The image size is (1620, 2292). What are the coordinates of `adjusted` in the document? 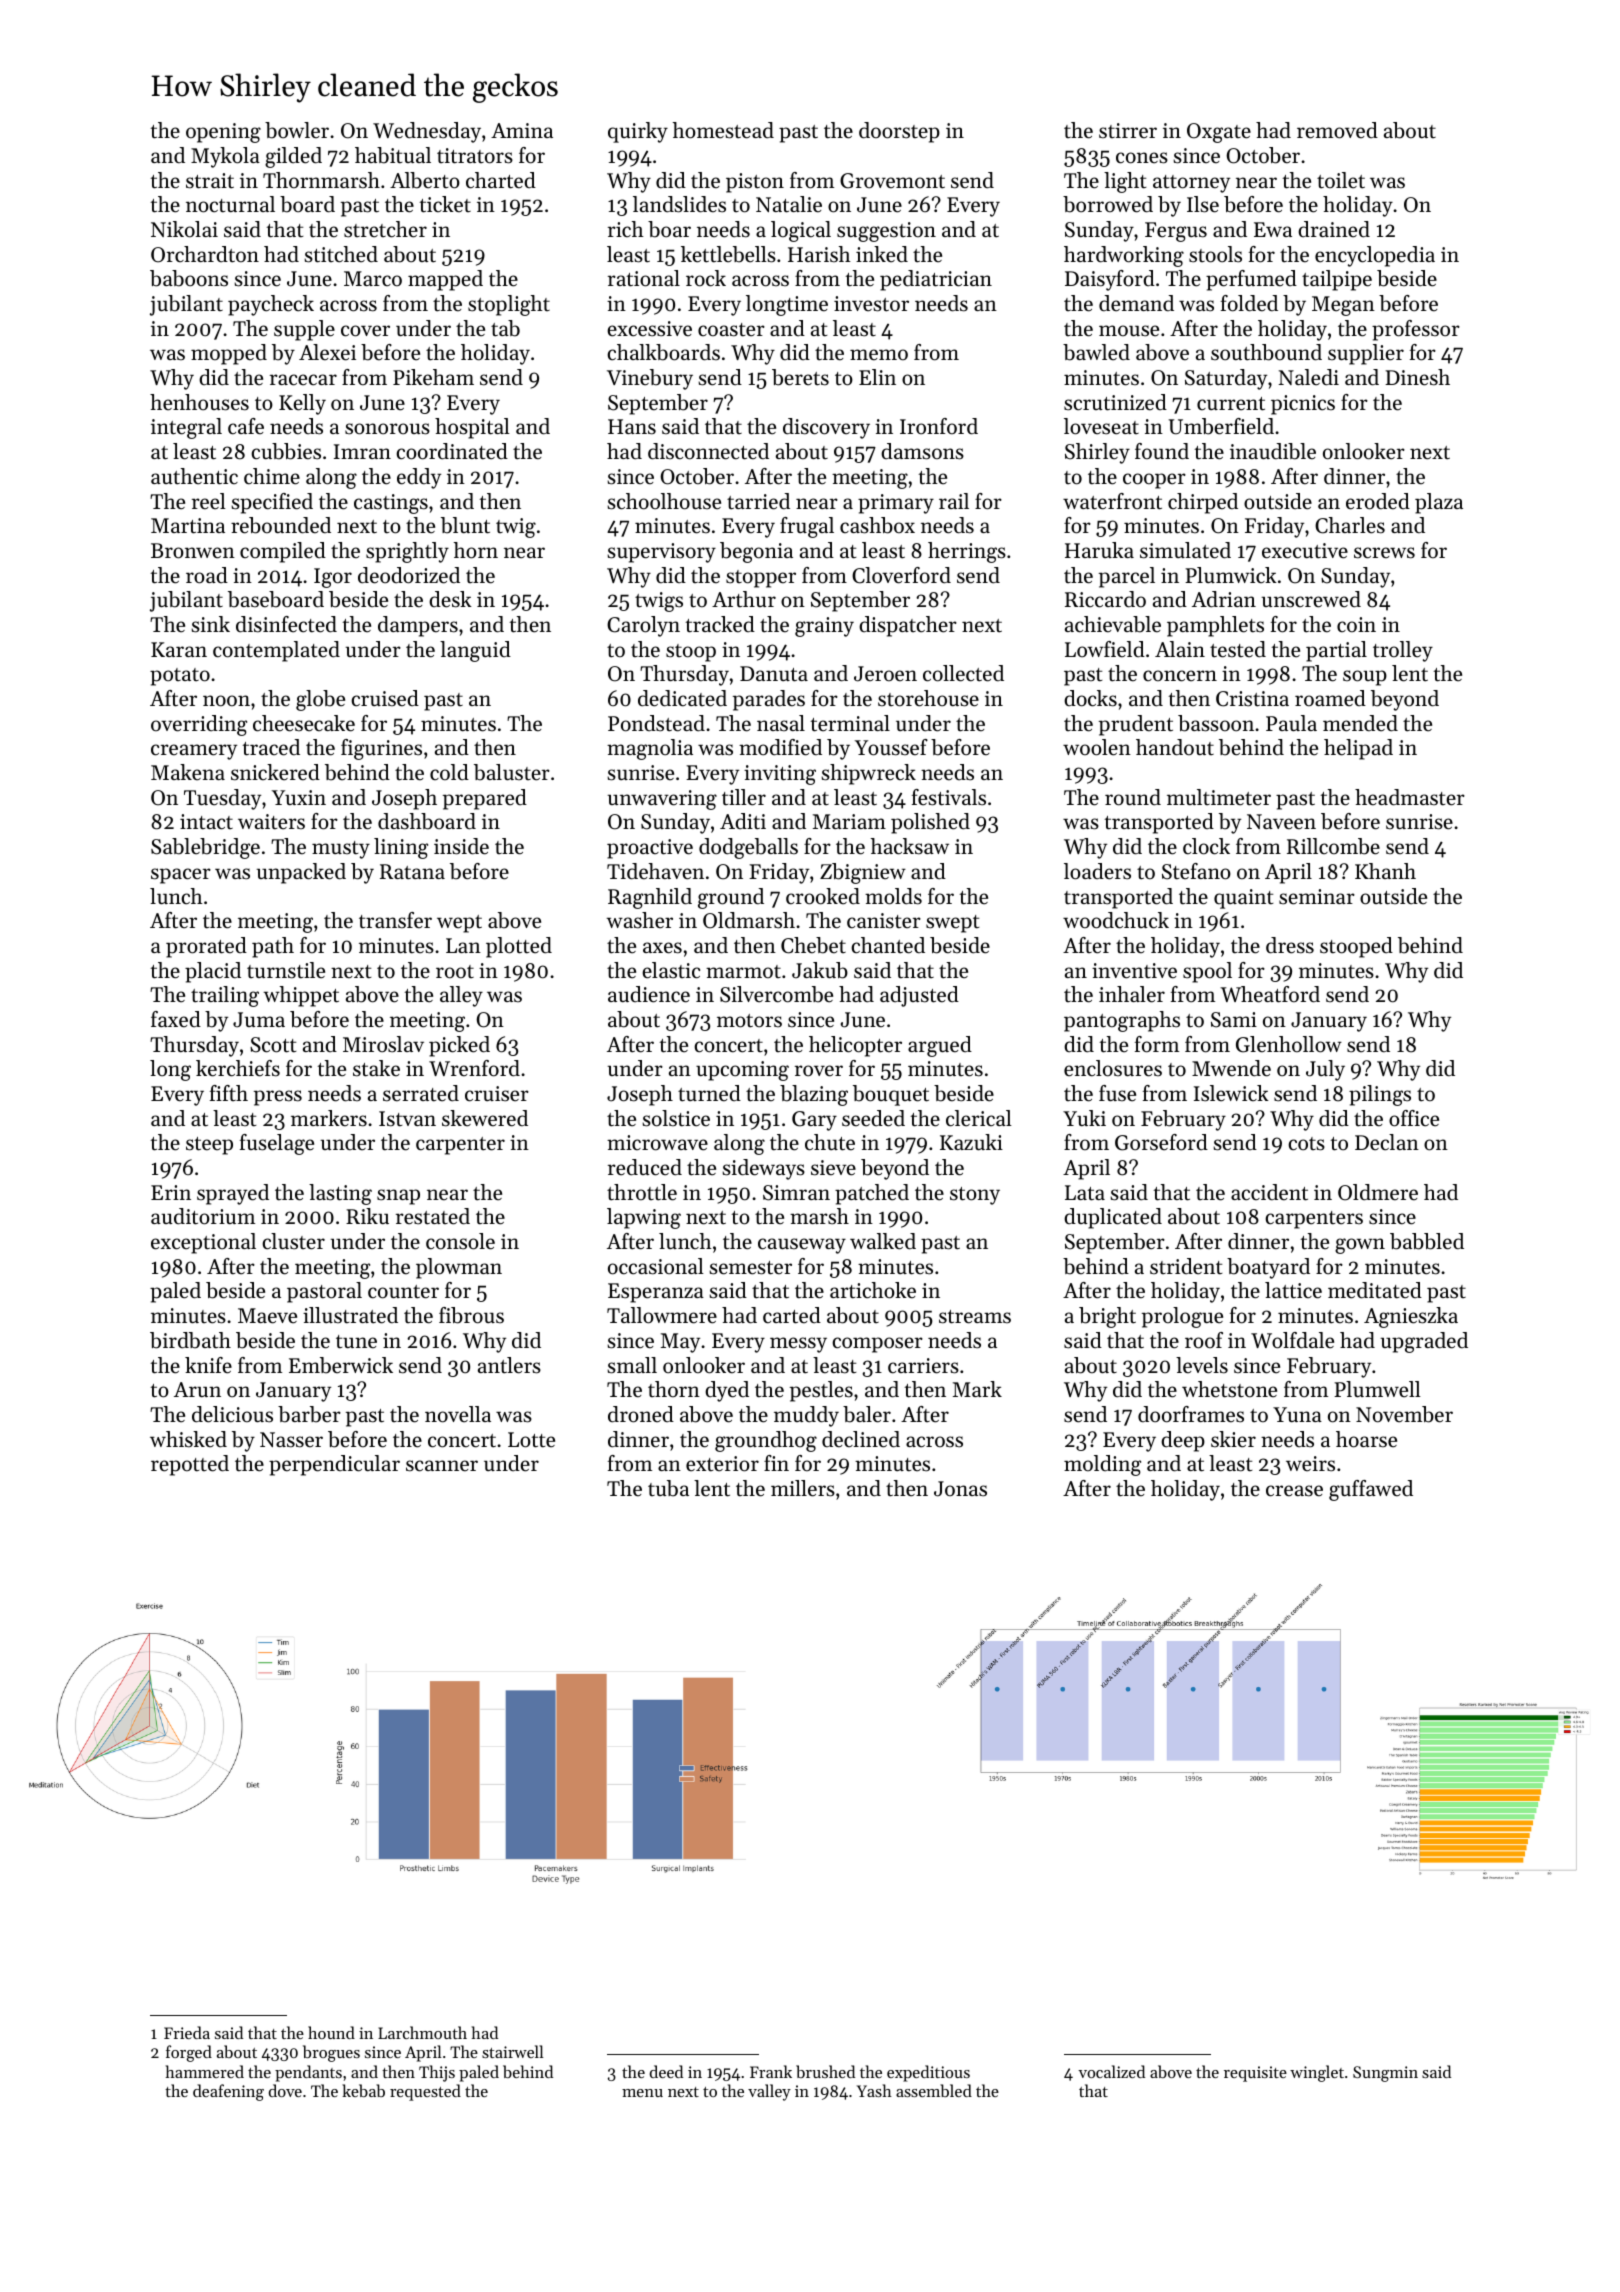 It's located at (919, 996).
